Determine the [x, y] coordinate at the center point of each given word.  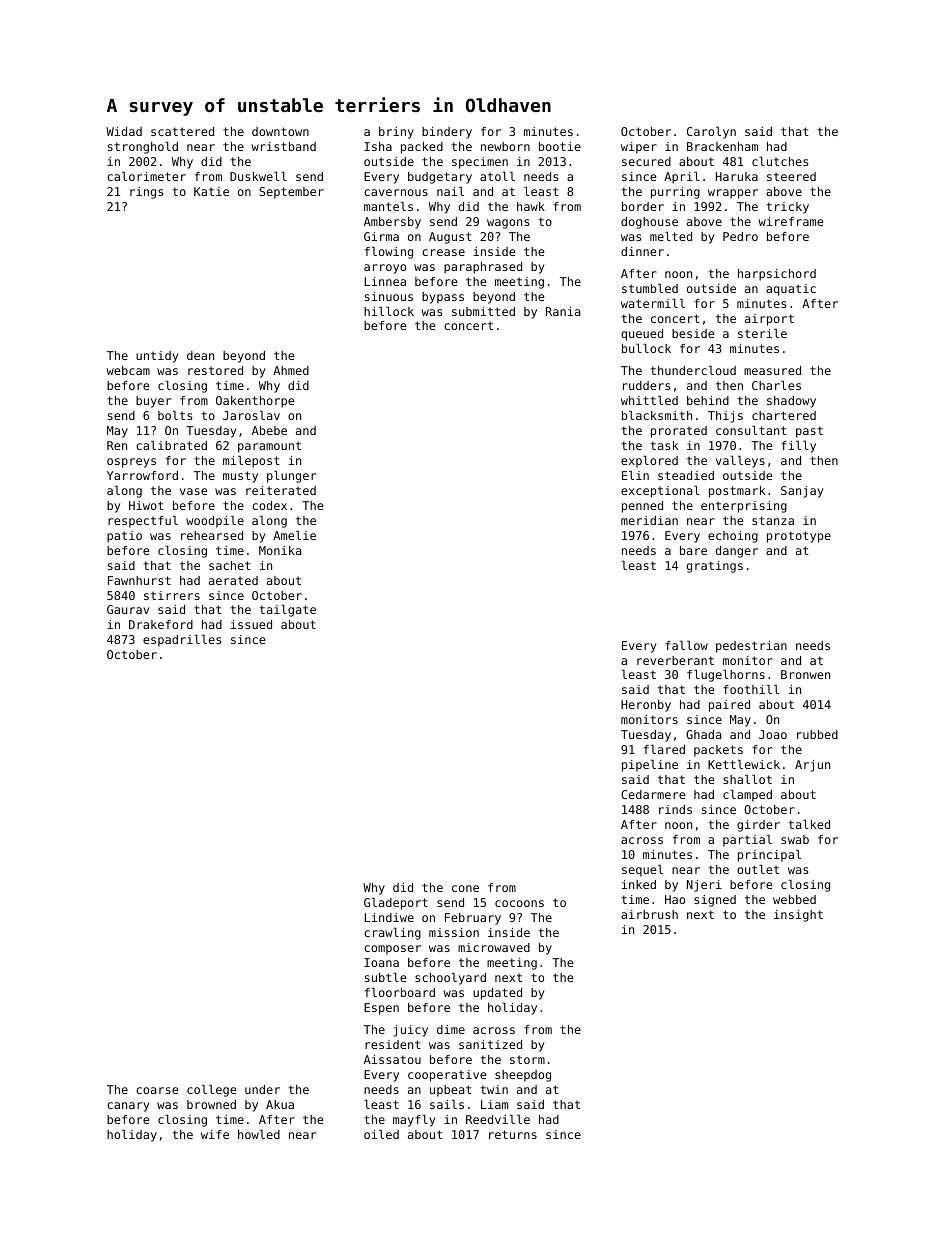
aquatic [791, 290]
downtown [280, 131]
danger [737, 552]
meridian [649, 520]
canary [128, 1107]
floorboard [400, 992]
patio [124, 537]
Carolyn [711, 133]
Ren [117, 445]
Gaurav [128, 609]
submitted [483, 311]
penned [642, 507]
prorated [679, 432]
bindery [447, 133]
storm [527, 1059]
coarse [157, 1090]
